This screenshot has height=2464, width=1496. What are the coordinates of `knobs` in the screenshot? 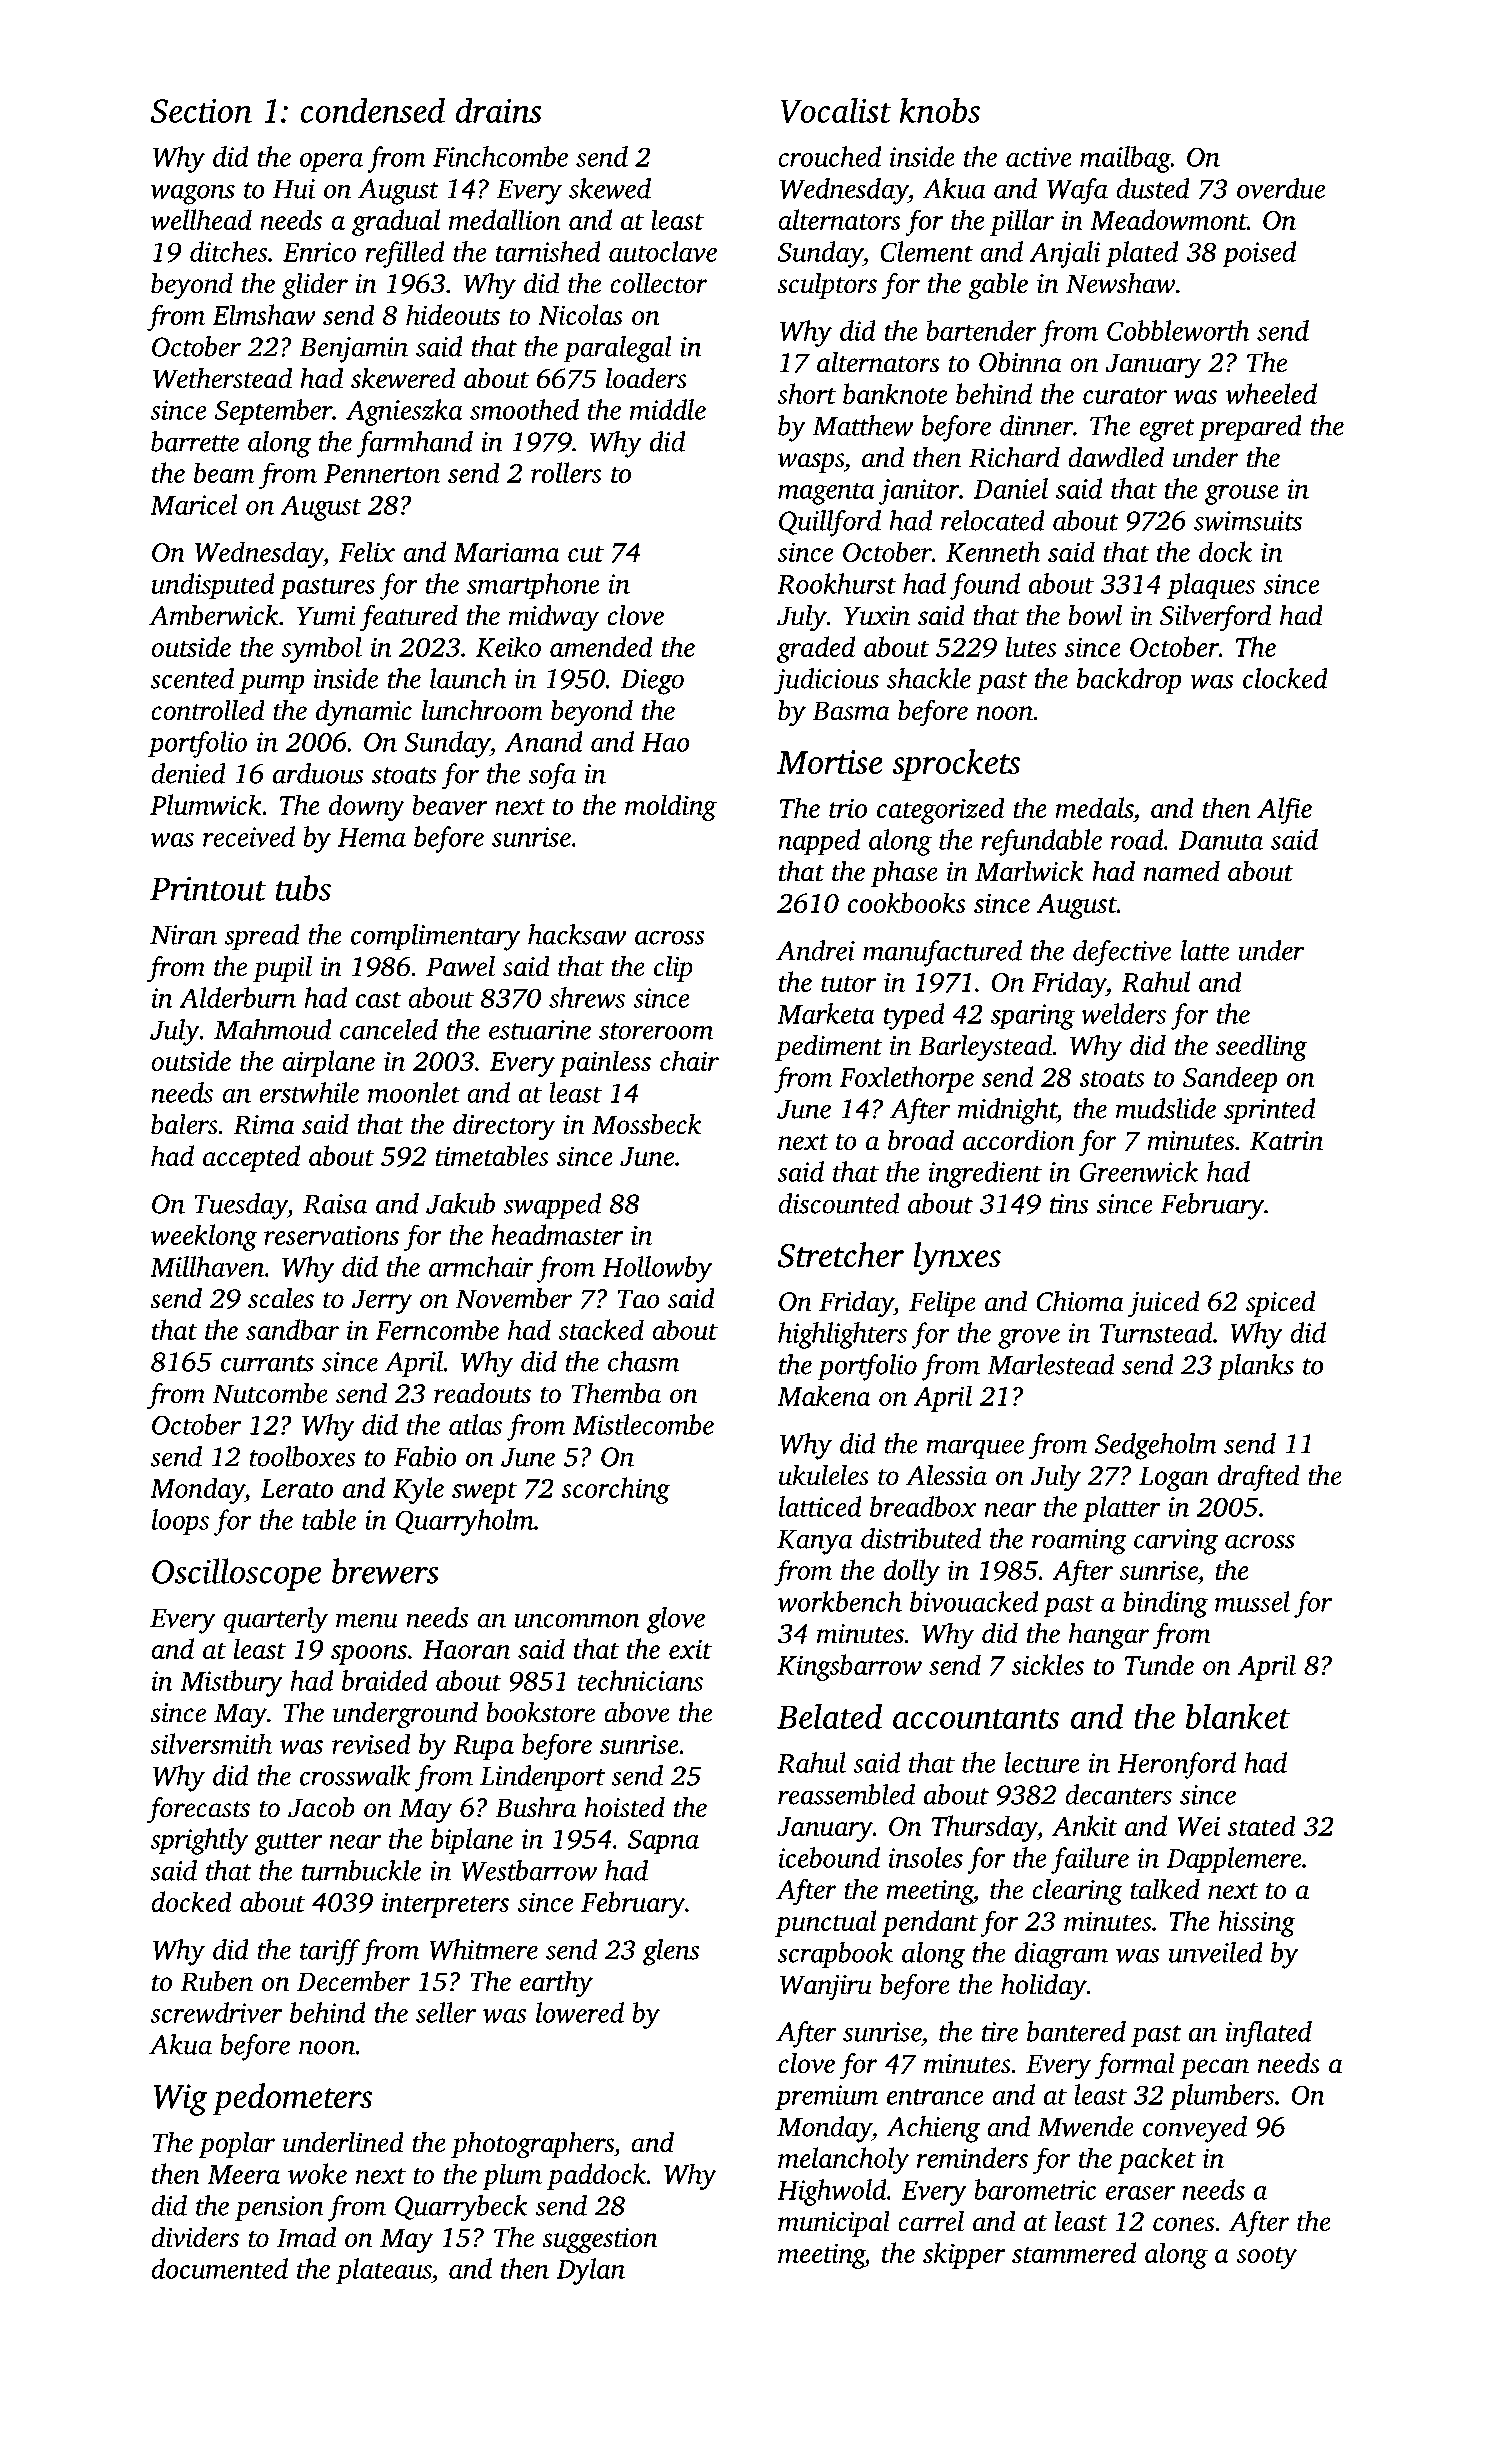 It's located at (940, 110).
